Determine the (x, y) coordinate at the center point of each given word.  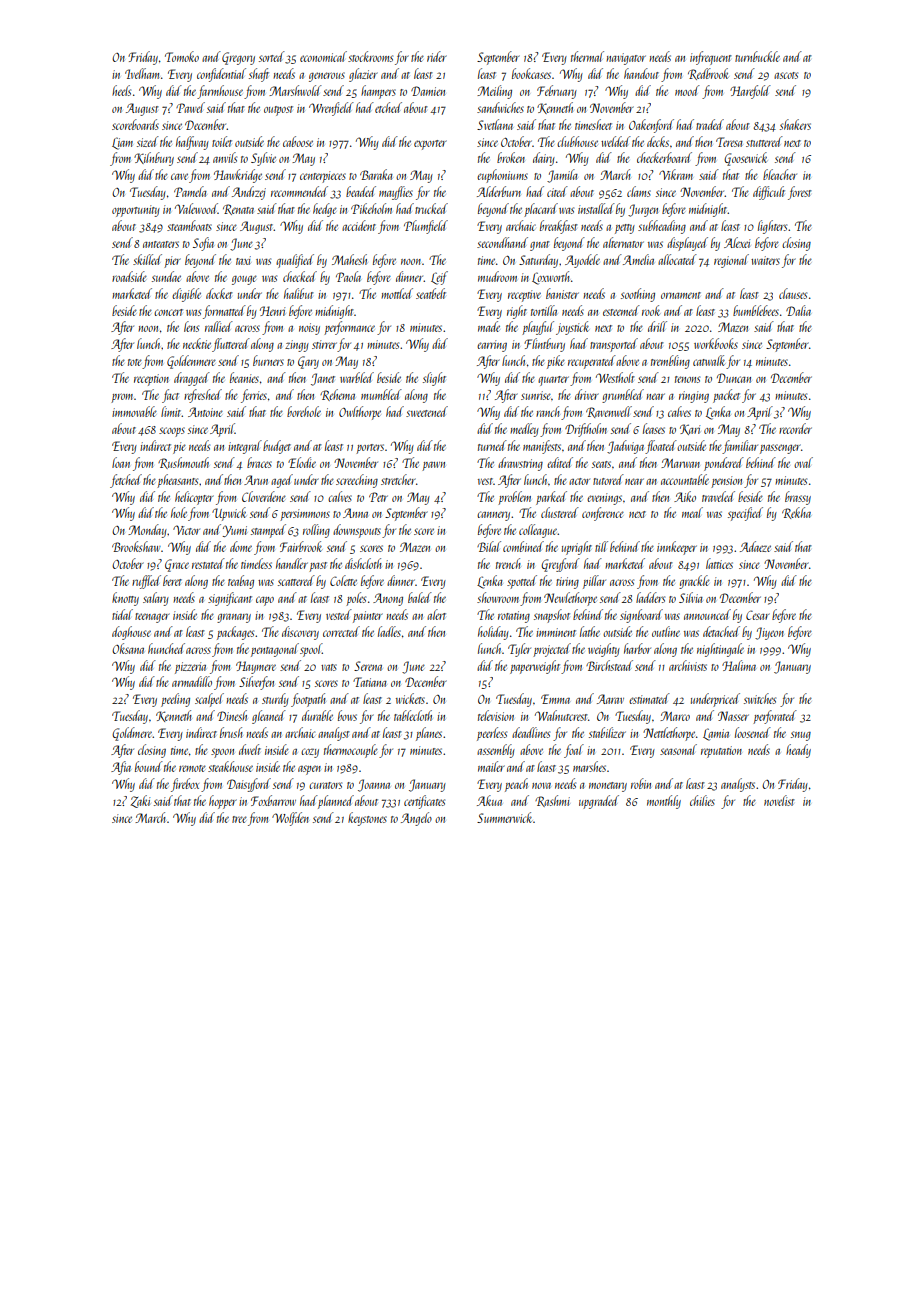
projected (552, 650)
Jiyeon (769, 633)
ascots (786, 75)
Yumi (235, 531)
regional (731, 261)
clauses (793, 293)
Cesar (758, 615)
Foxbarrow (273, 800)
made (489, 326)
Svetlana (495, 124)
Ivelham (142, 73)
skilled (147, 259)
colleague (538, 531)
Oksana (128, 648)
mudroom (497, 276)
